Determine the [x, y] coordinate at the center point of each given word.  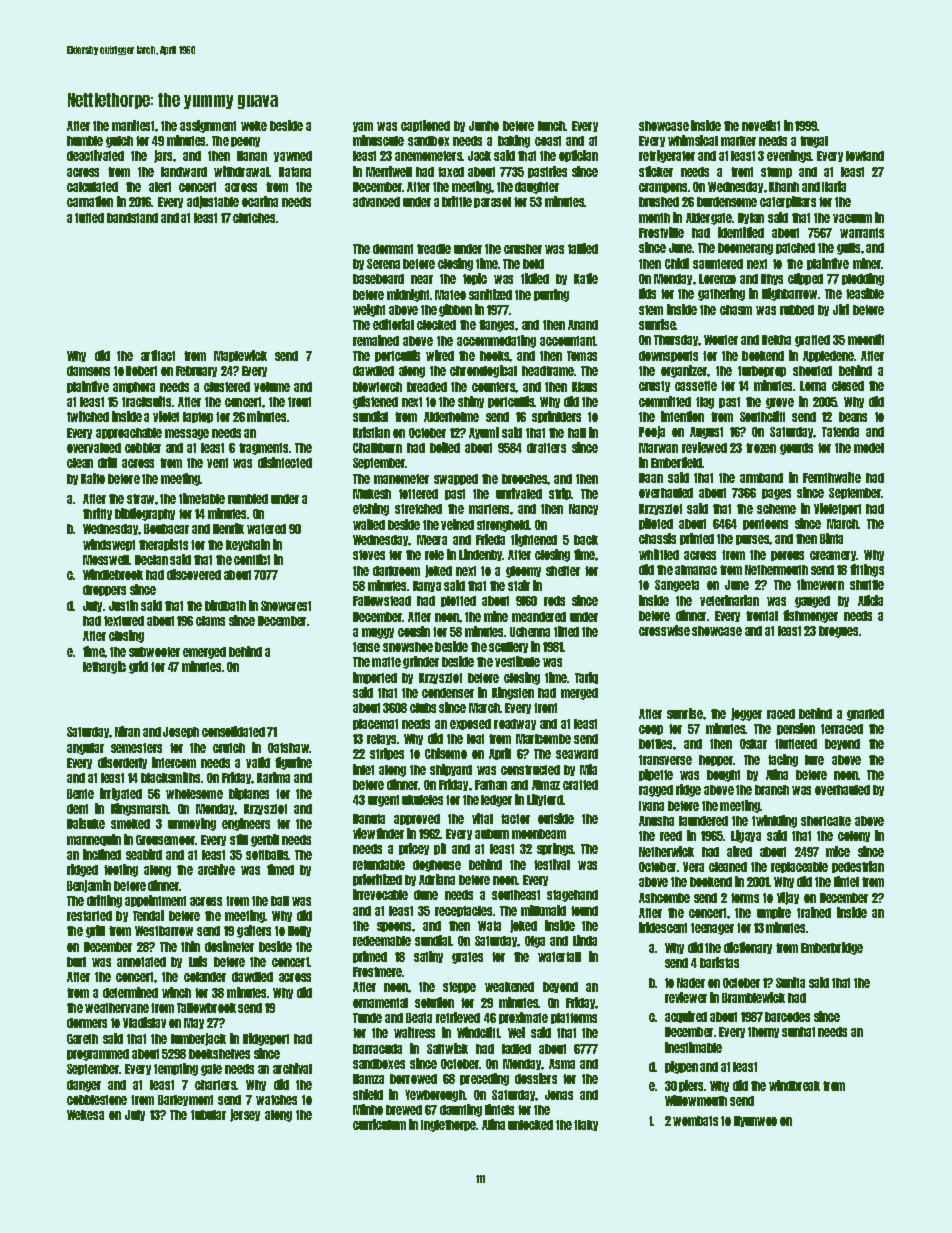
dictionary [748, 948]
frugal [814, 142]
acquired [686, 1017]
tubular [208, 1115]
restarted [89, 916]
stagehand [572, 896]
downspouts [668, 356]
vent [217, 463]
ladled [516, 1049]
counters [494, 387]
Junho [484, 126]
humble [85, 141]
